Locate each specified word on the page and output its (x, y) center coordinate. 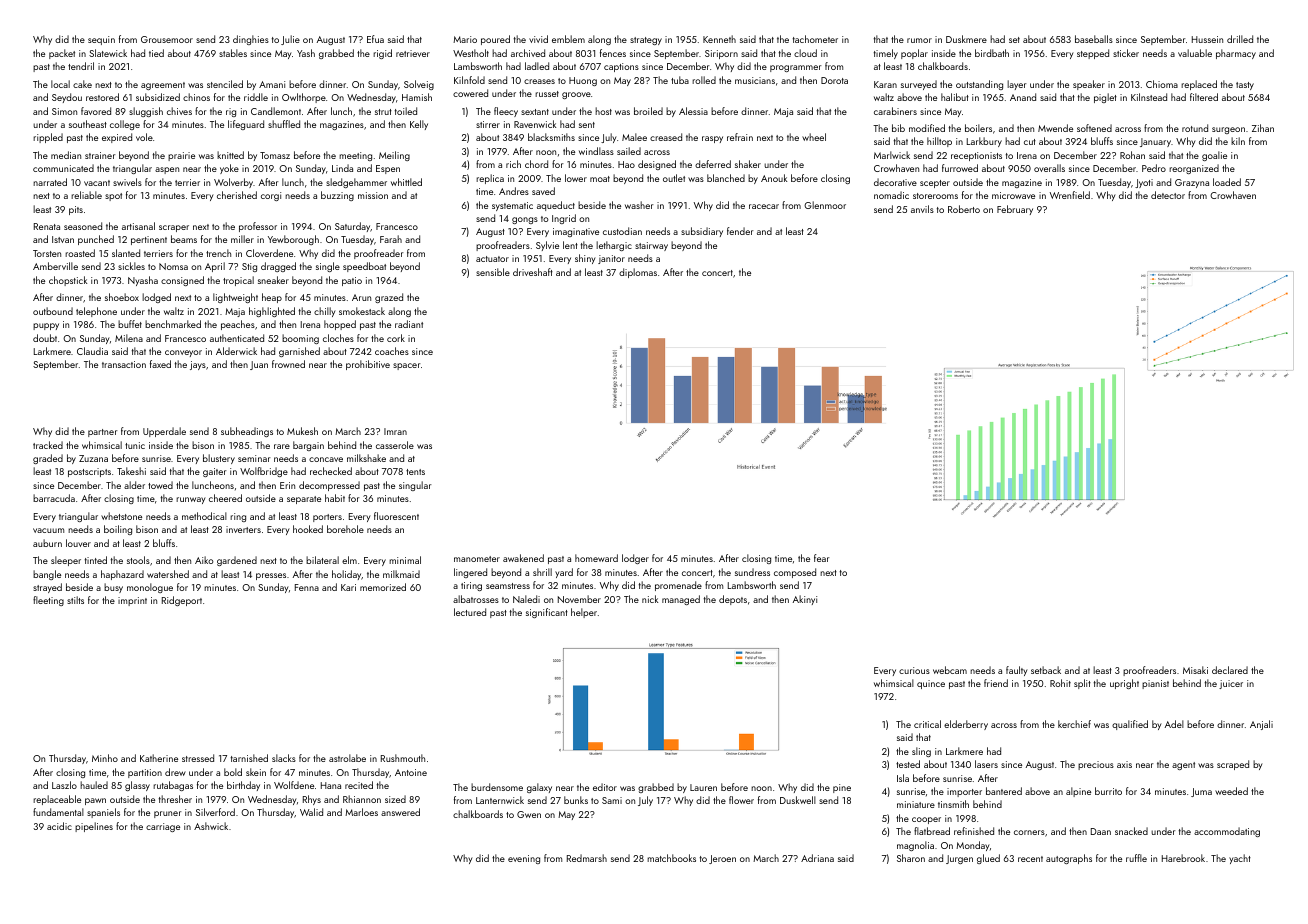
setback (1046, 670)
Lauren (703, 787)
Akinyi (805, 600)
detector (1168, 195)
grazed (389, 298)
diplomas (638, 273)
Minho (105, 758)
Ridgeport (182, 601)
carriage (163, 827)
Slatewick (108, 53)
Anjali (1261, 725)
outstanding (979, 85)
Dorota (834, 80)
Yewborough (293, 240)
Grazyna (1192, 183)
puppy (46, 326)
